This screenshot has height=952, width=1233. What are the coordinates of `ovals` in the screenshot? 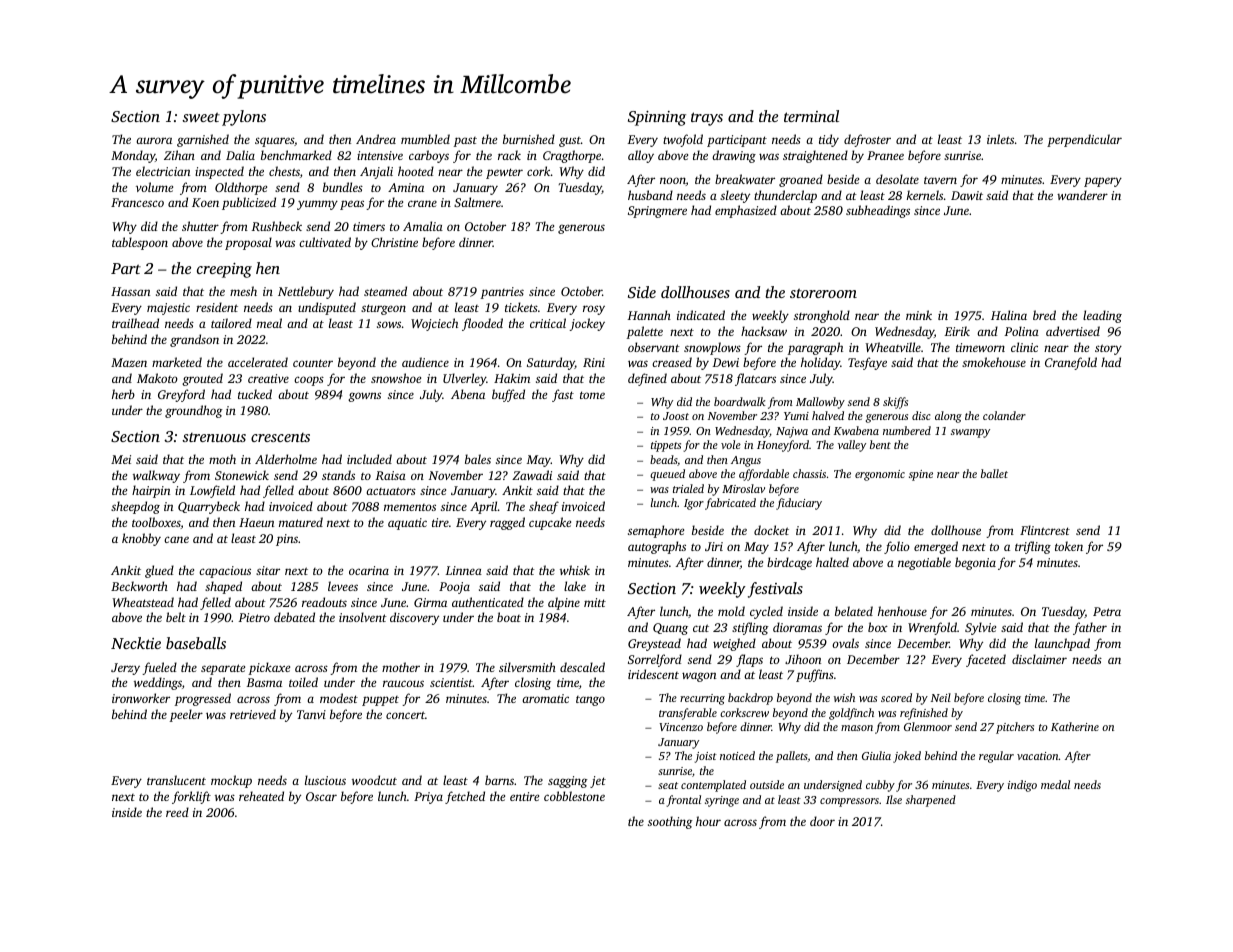 It's located at (845, 643).
